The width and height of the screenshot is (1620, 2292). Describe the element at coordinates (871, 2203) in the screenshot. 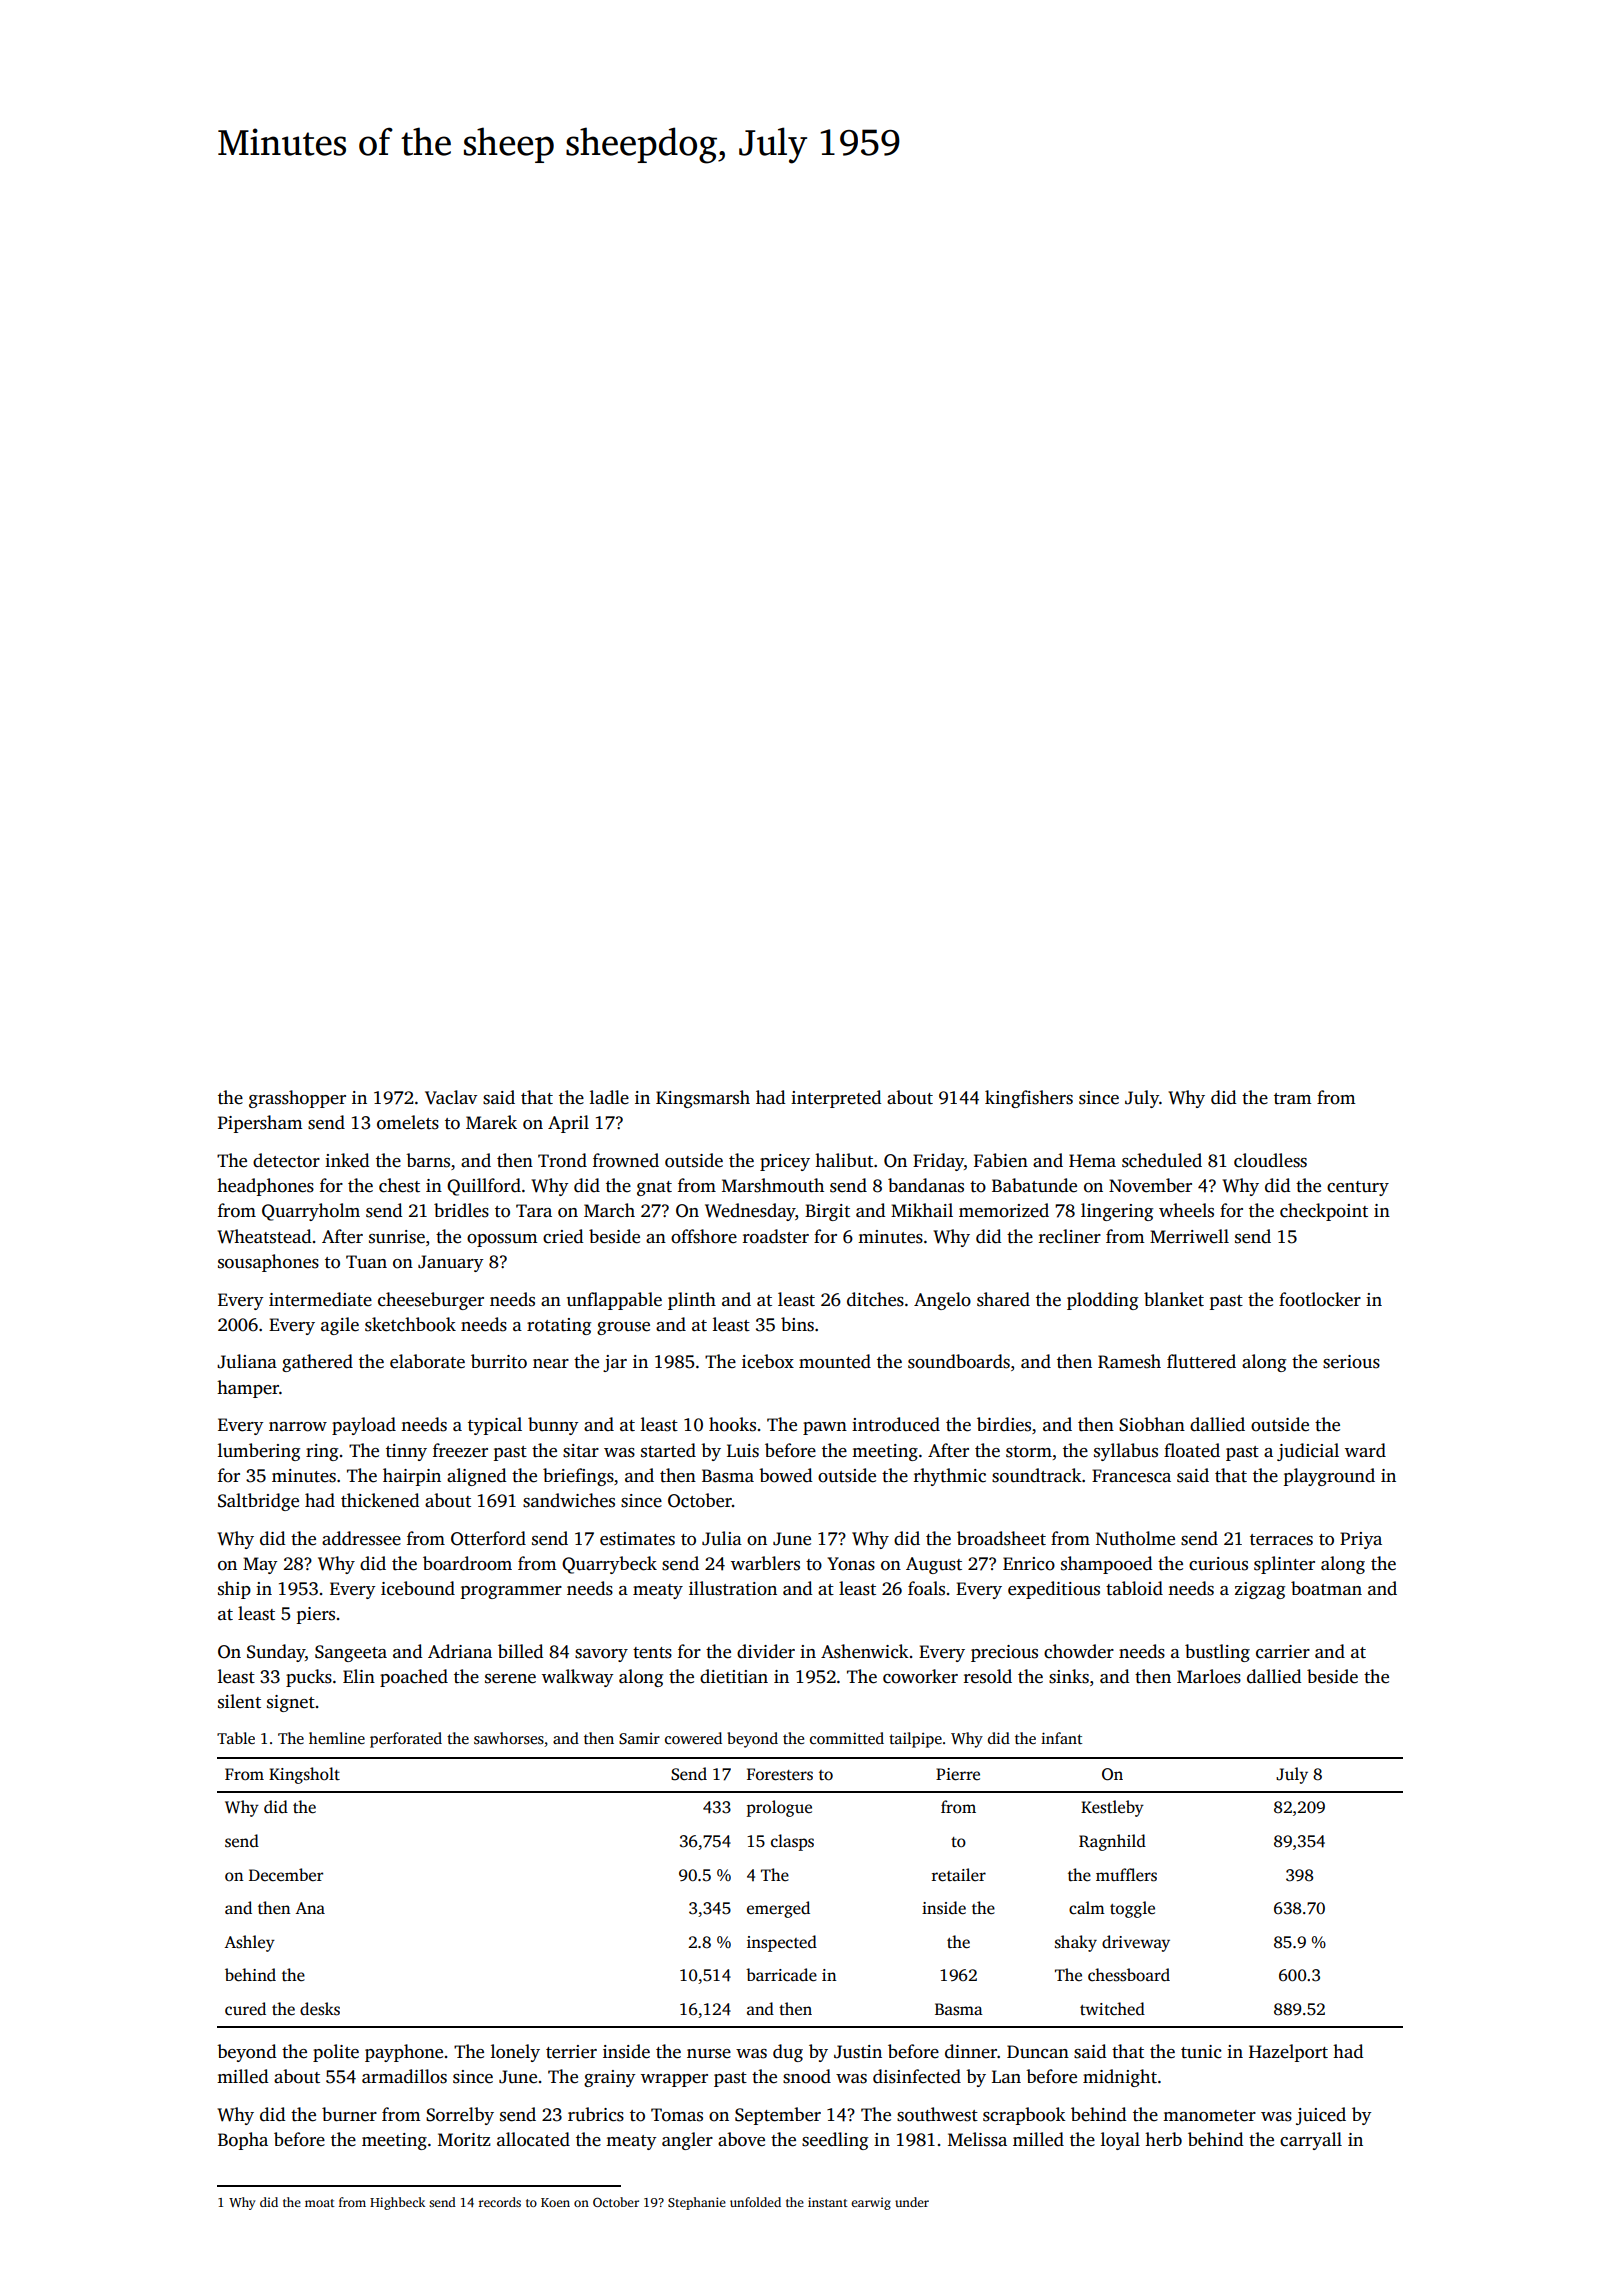

I see `earwig` at that location.
